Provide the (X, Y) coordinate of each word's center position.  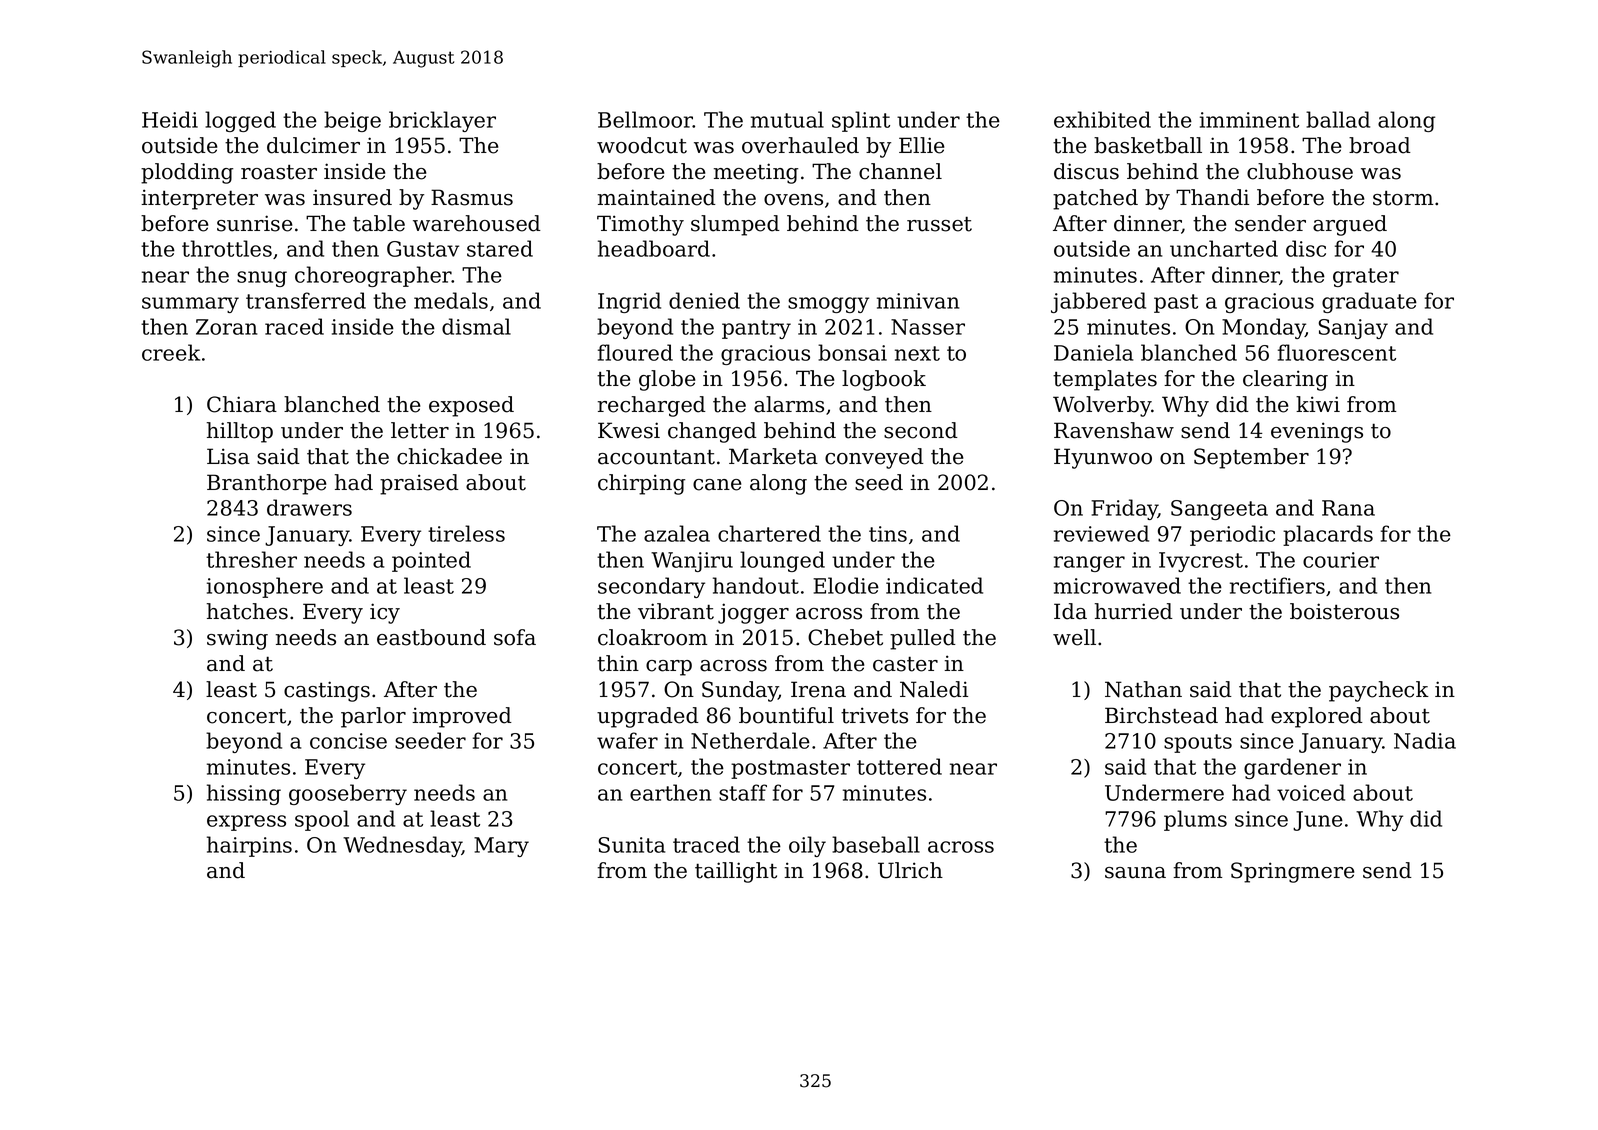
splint (861, 121)
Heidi (170, 119)
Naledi (934, 689)
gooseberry (348, 794)
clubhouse (1300, 171)
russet (939, 224)
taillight (736, 872)
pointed (431, 561)
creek (171, 352)
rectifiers (1277, 585)
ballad (1338, 119)
